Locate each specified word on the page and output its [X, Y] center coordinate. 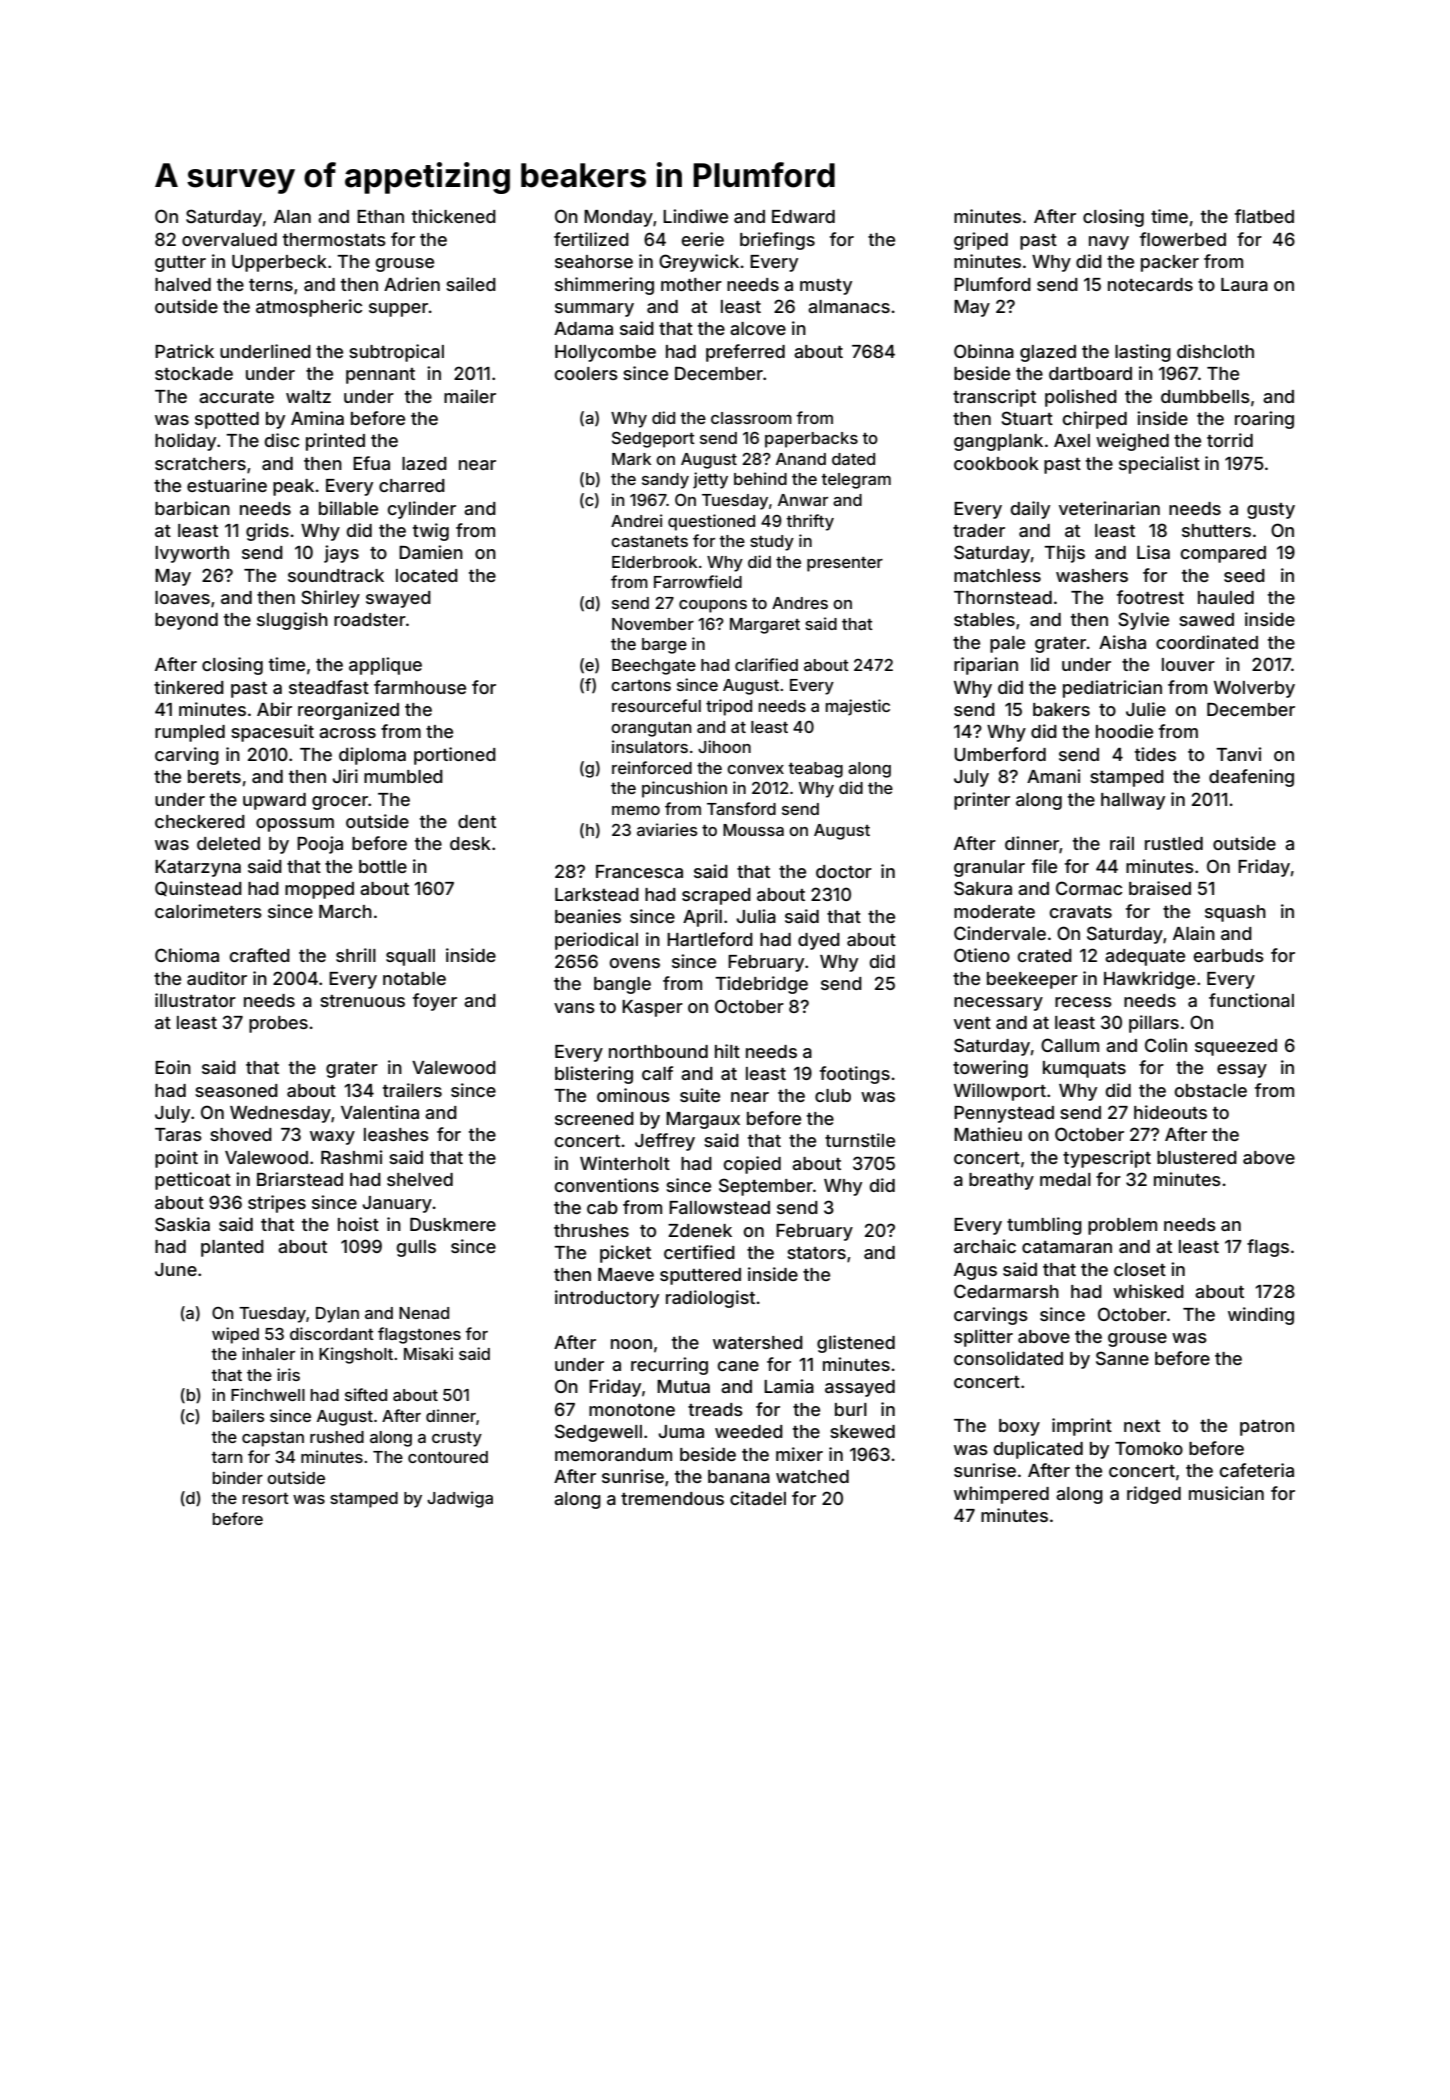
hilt [727, 1051]
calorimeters [208, 911]
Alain [1194, 933]
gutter [180, 264]
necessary [998, 1004]
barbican [192, 508]
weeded [749, 1431]
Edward [803, 216]
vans [574, 1008]
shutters [1216, 530]
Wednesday [280, 1114]
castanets [649, 541]
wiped [235, 1335]
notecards [1150, 284]
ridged [1154, 1495]
